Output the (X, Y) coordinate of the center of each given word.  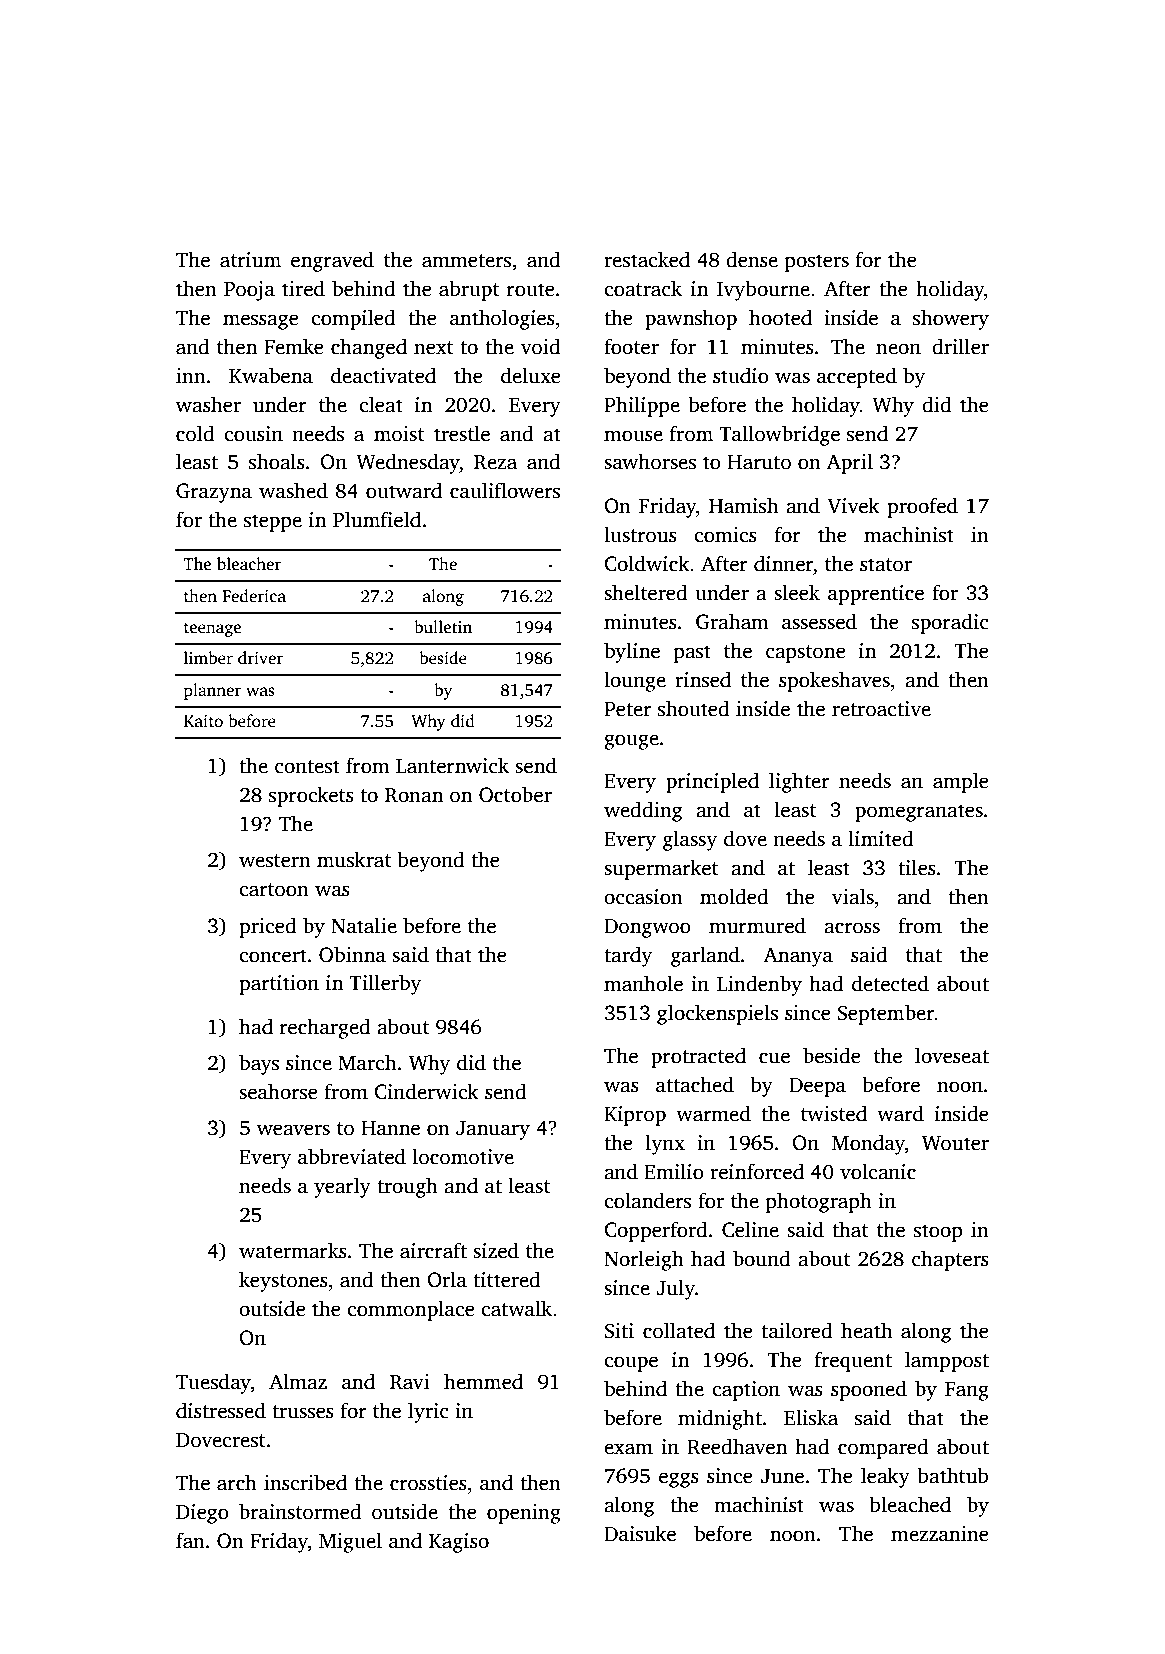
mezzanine (940, 1534)
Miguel (350, 1542)
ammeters (466, 261)
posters (817, 263)
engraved (332, 261)
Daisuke (640, 1533)
